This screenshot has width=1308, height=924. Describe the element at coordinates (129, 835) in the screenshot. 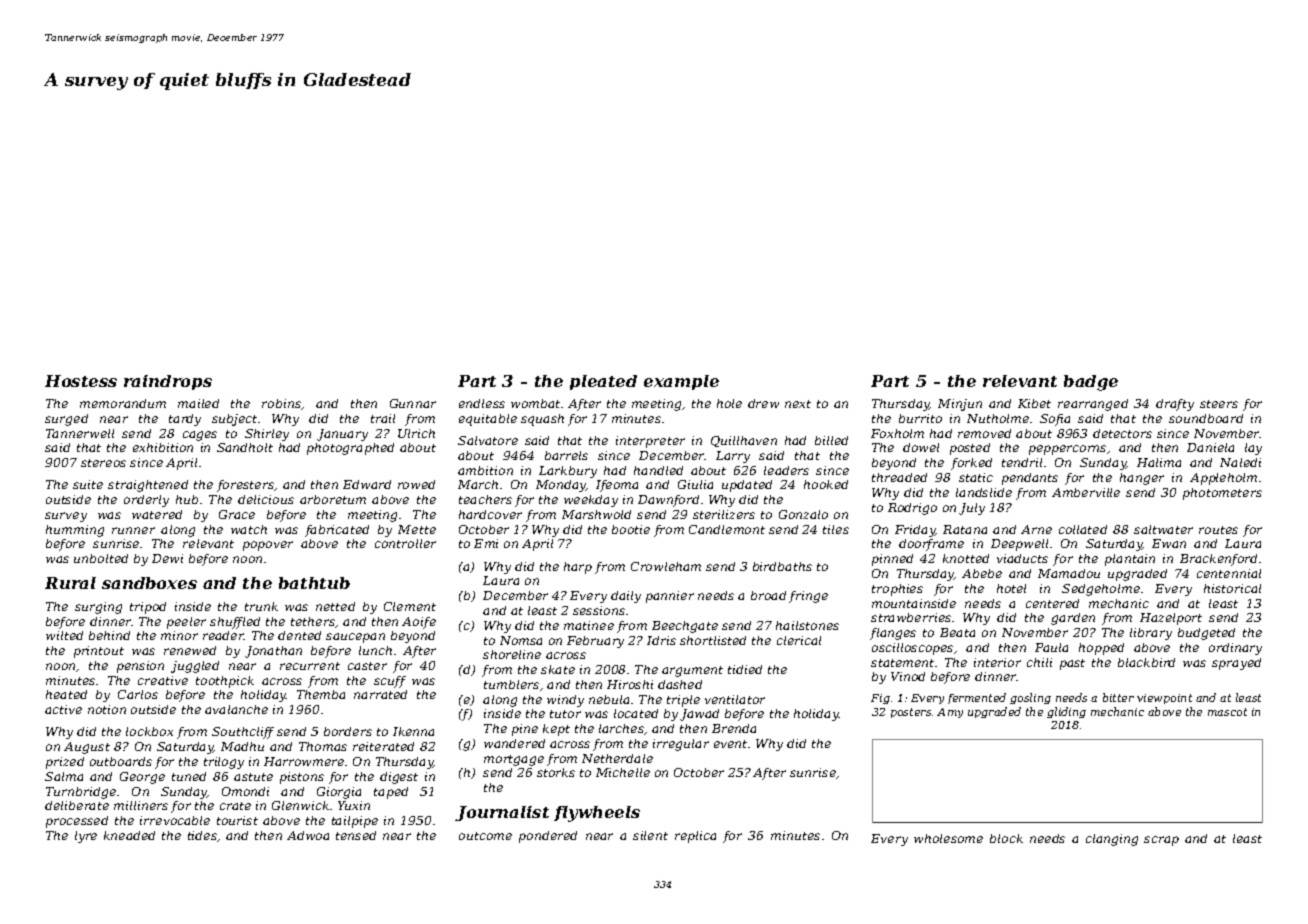

I see `kneaded` at that location.
